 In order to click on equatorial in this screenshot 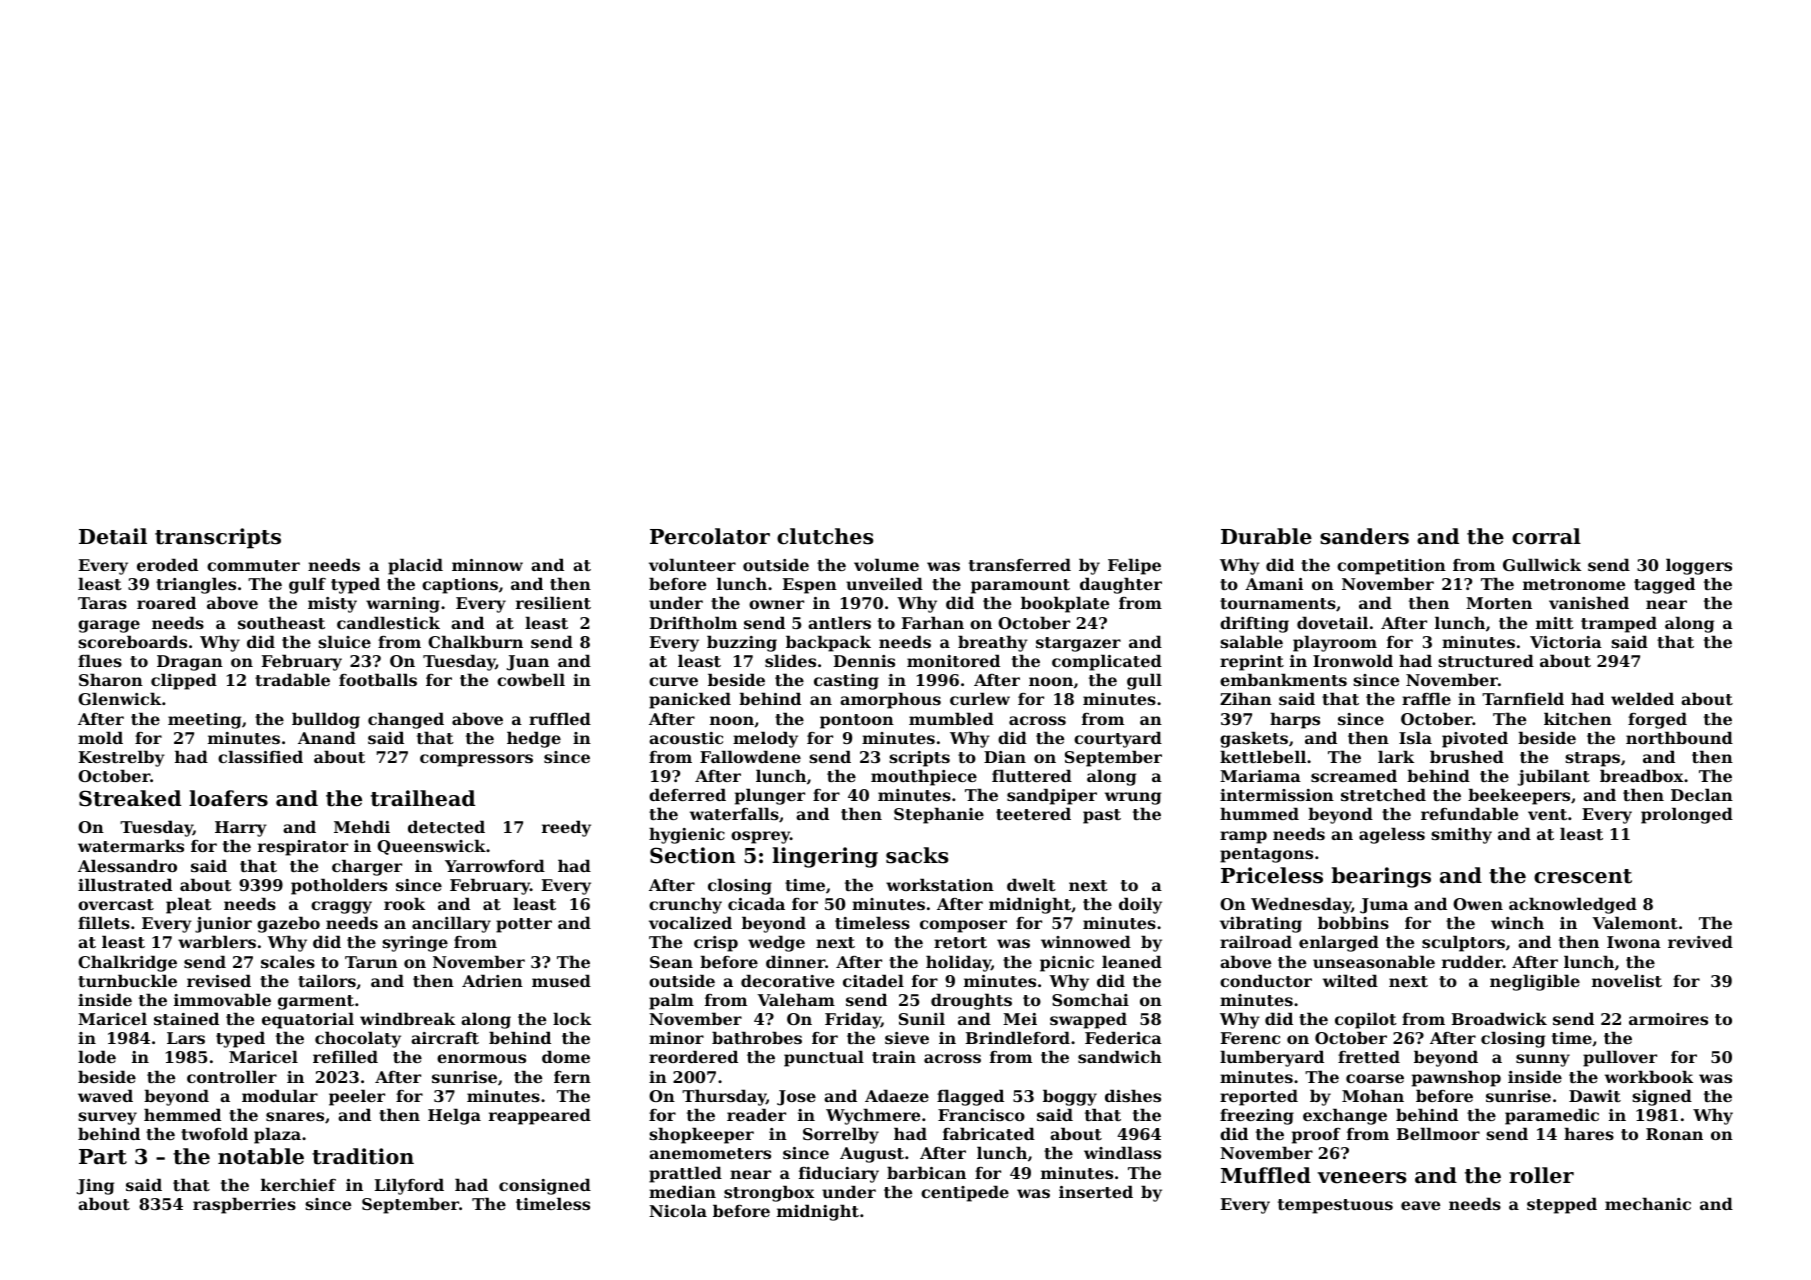, I will do `click(308, 1020)`.
